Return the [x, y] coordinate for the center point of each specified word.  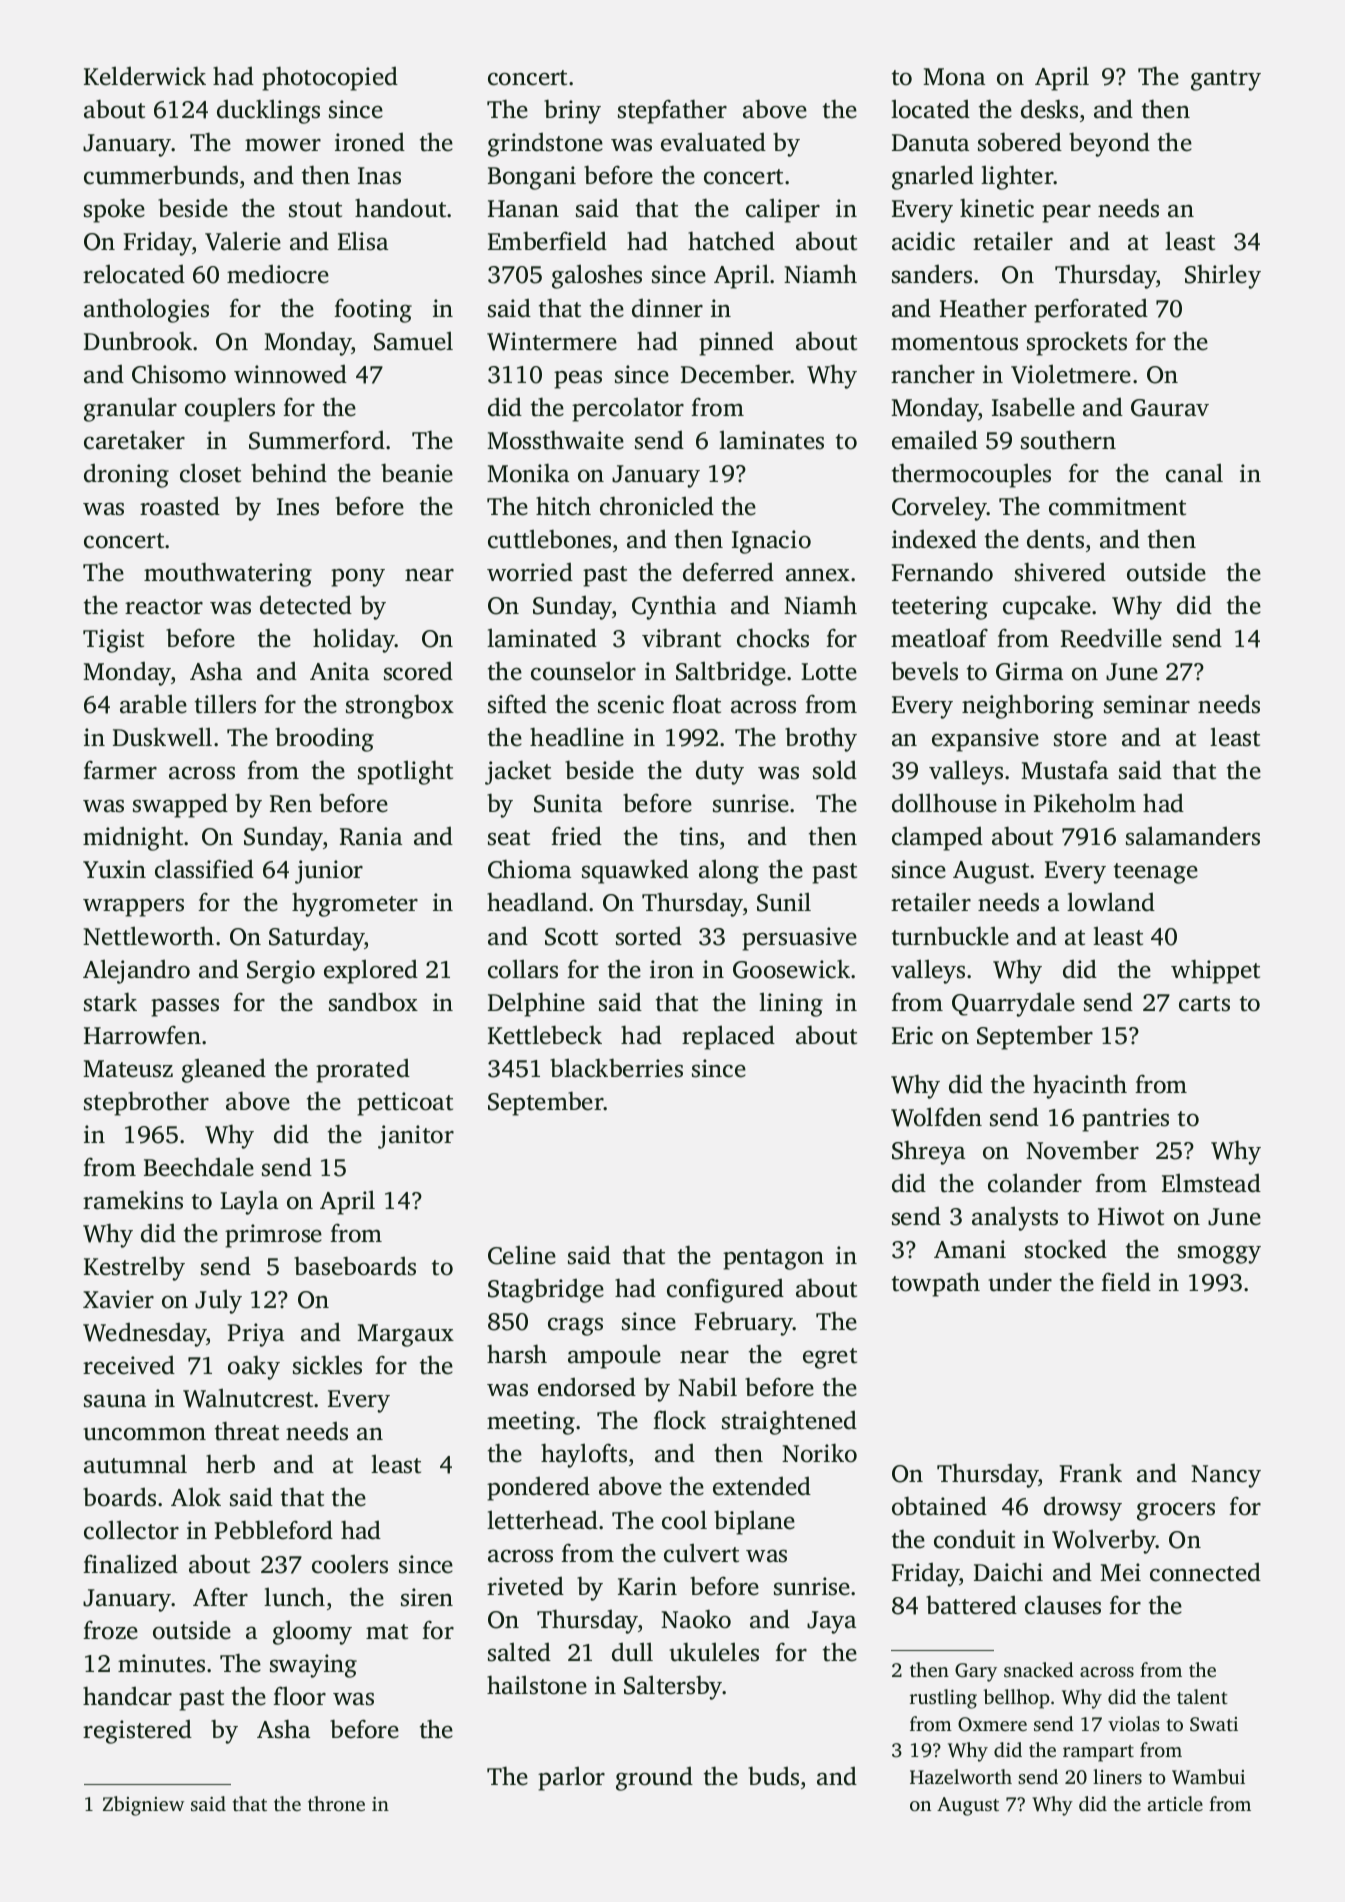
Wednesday [145, 1335]
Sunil [784, 902]
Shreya [928, 1152]
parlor [571, 1778]
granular [130, 409]
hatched [731, 241]
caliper [783, 210]
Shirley [1223, 276]
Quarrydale [1013, 1004]
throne [336, 1803]
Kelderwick [145, 76]
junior [329, 872]
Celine [522, 1255]
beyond [1109, 144]
